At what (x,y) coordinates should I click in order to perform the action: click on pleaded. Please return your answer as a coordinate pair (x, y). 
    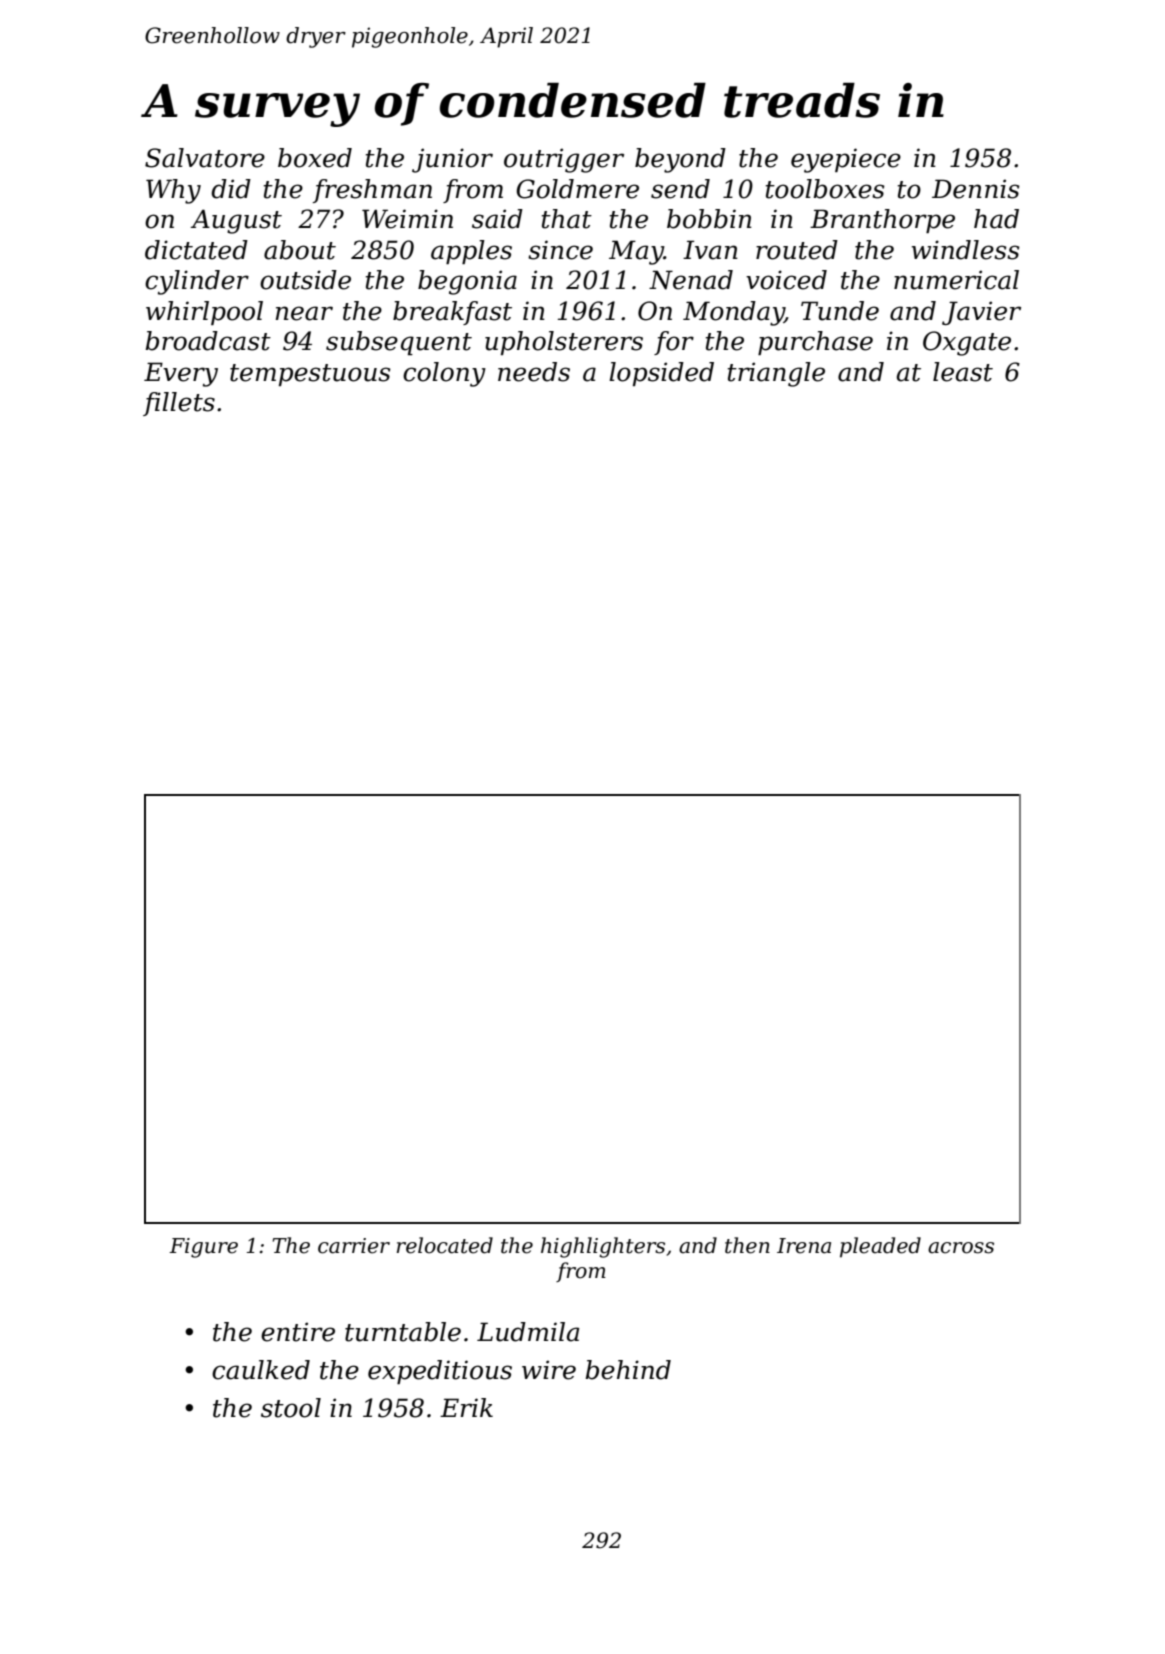
    Looking at the image, I should click on (880, 1247).
